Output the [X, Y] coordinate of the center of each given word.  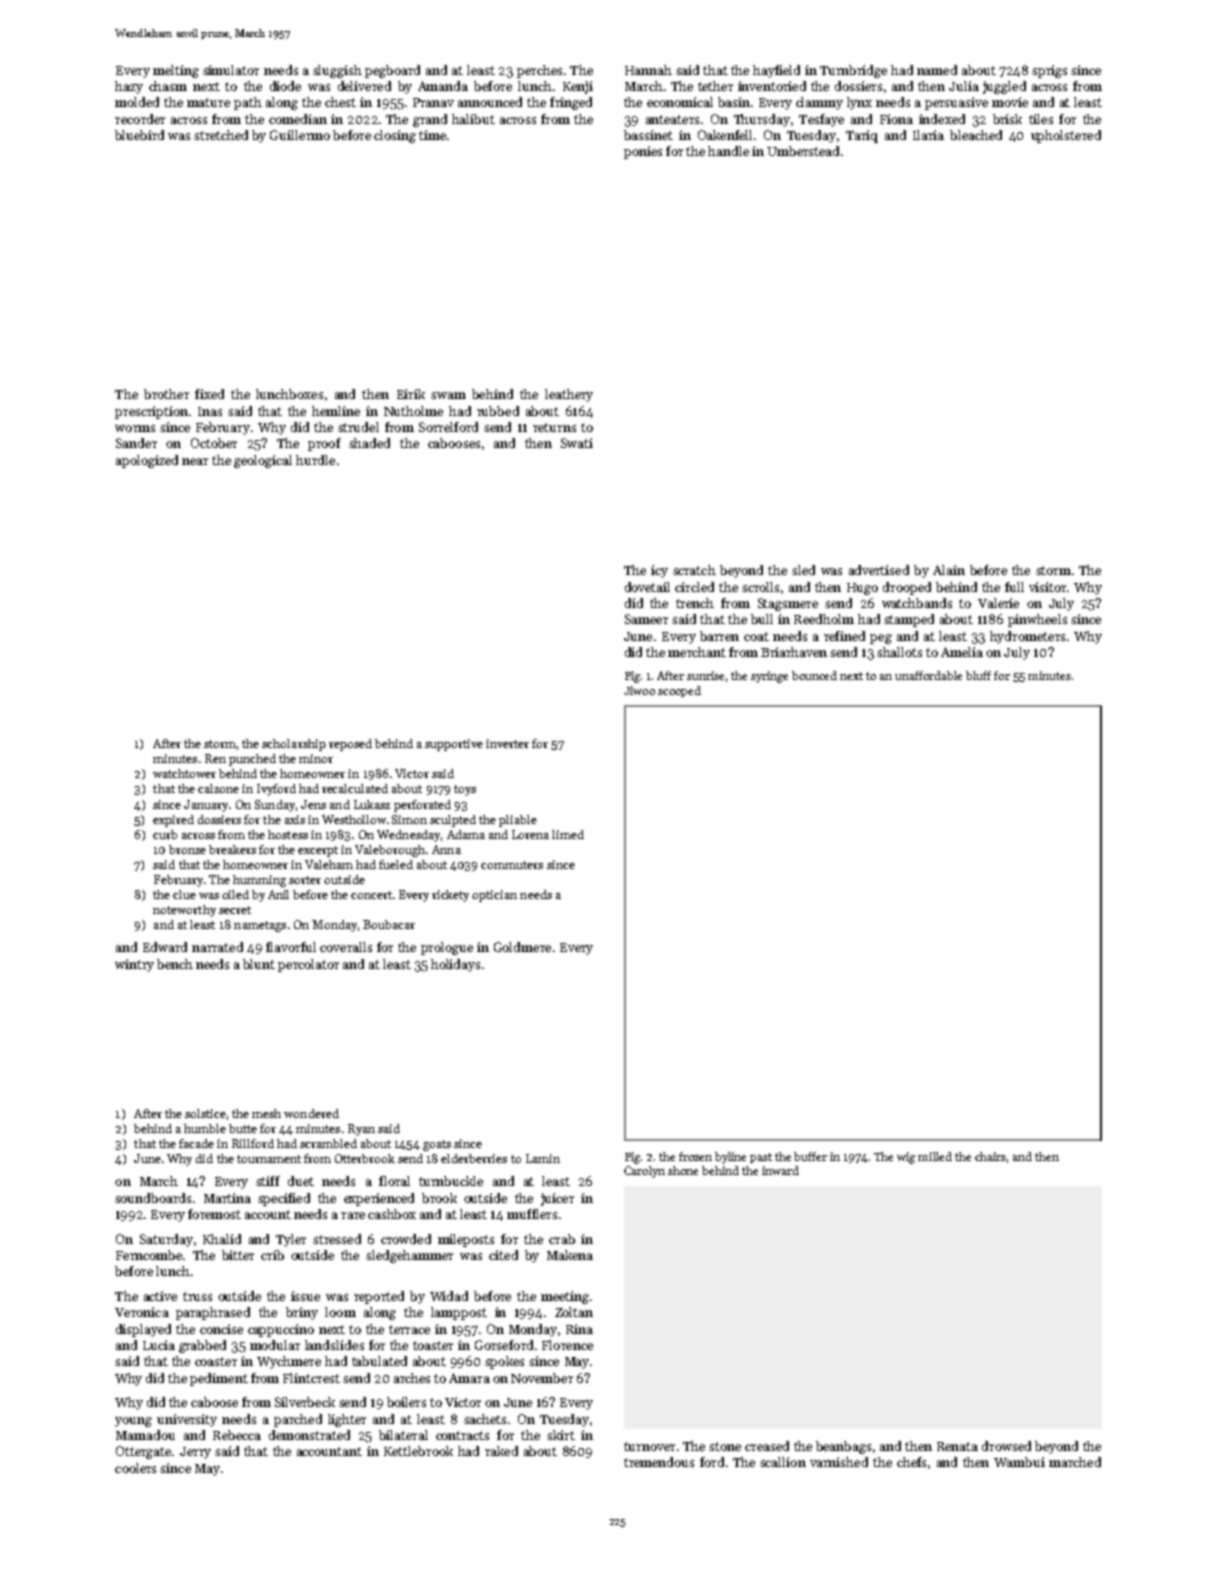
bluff [978, 675]
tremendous [659, 1462]
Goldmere [522, 947]
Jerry [195, 1453]
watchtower [184, 773]
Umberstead [803, 151]
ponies [643, 152]
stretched [221, 135]
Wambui [1019, 1462]
